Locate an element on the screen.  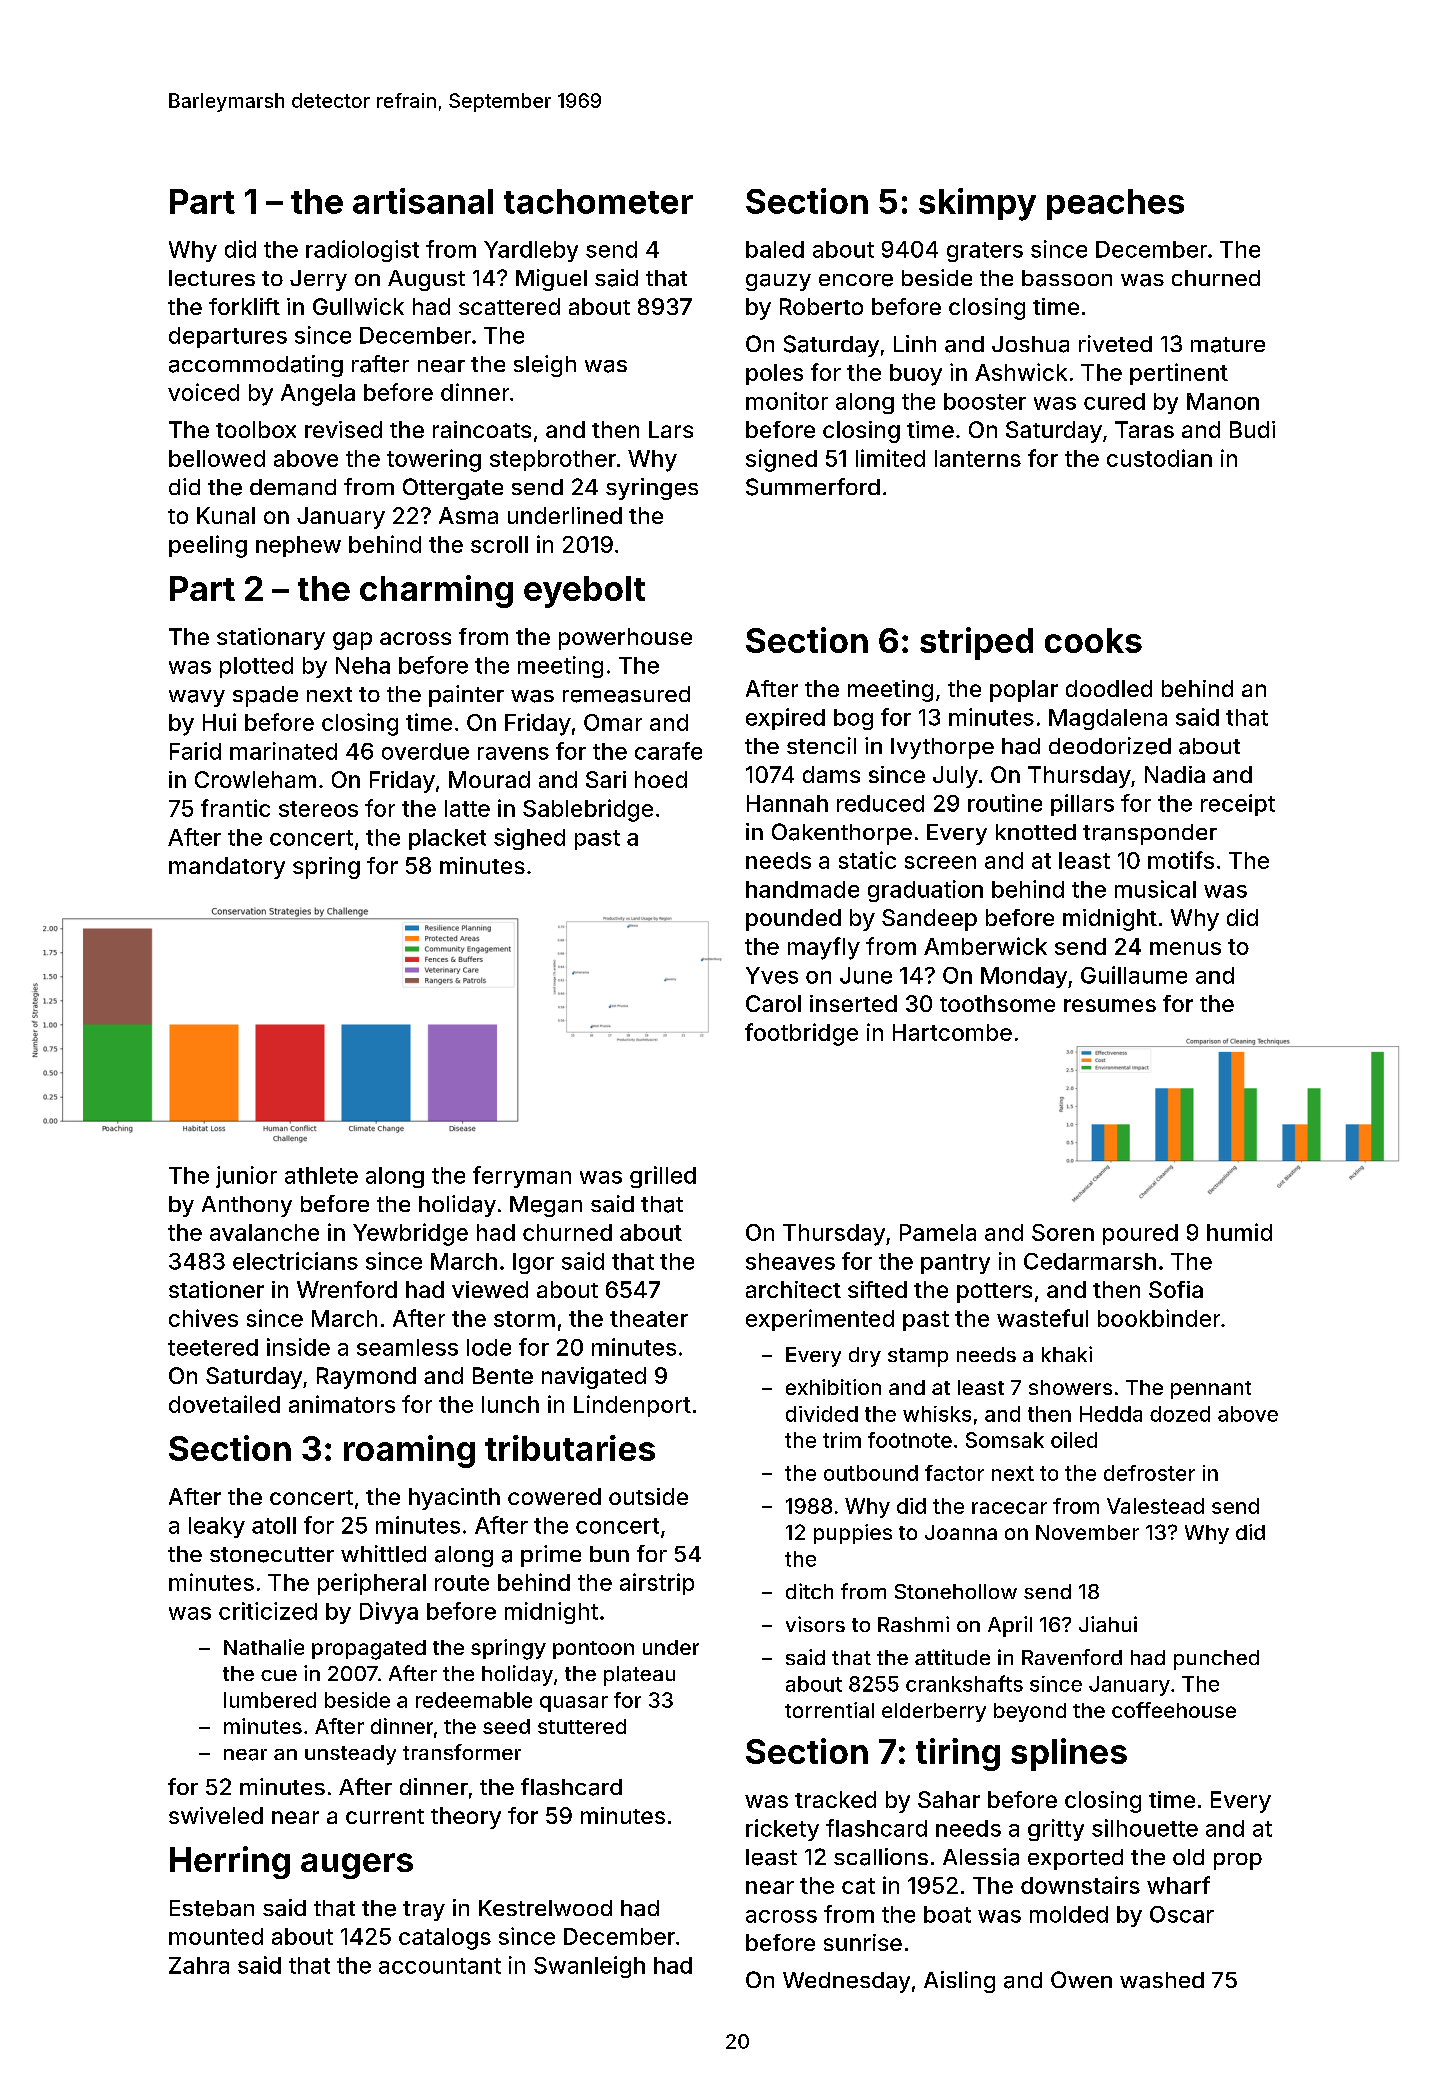
ferryman is located at coordinates (522, 1177).
